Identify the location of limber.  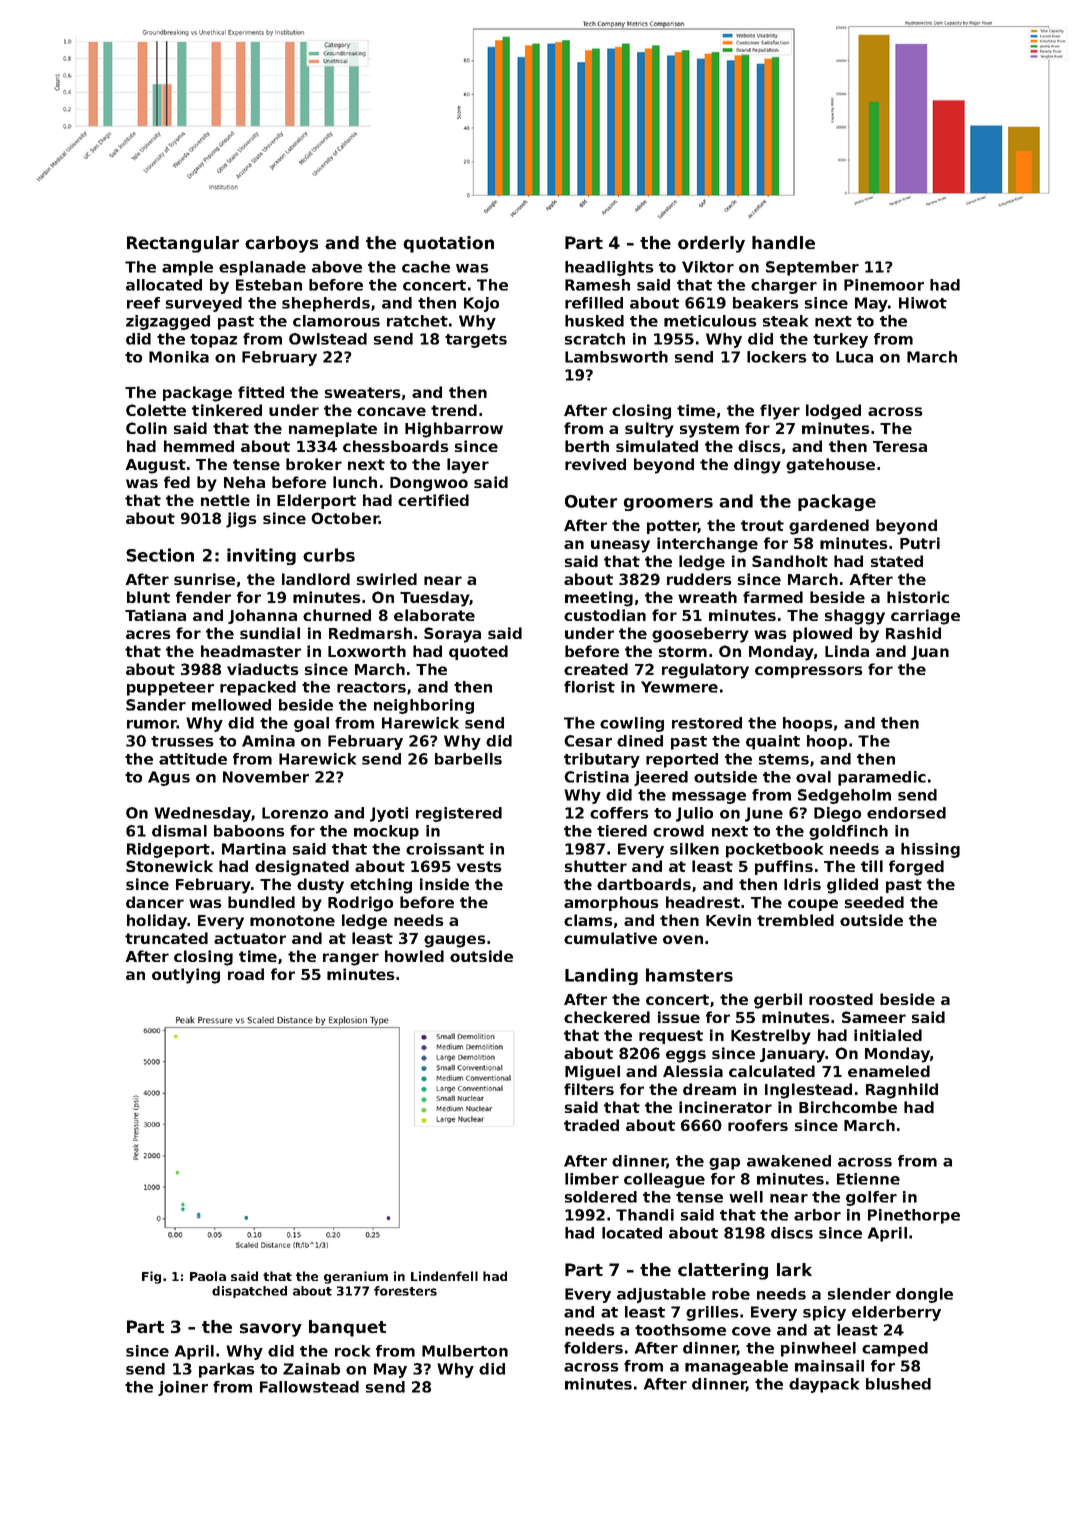
(592, 1179).
